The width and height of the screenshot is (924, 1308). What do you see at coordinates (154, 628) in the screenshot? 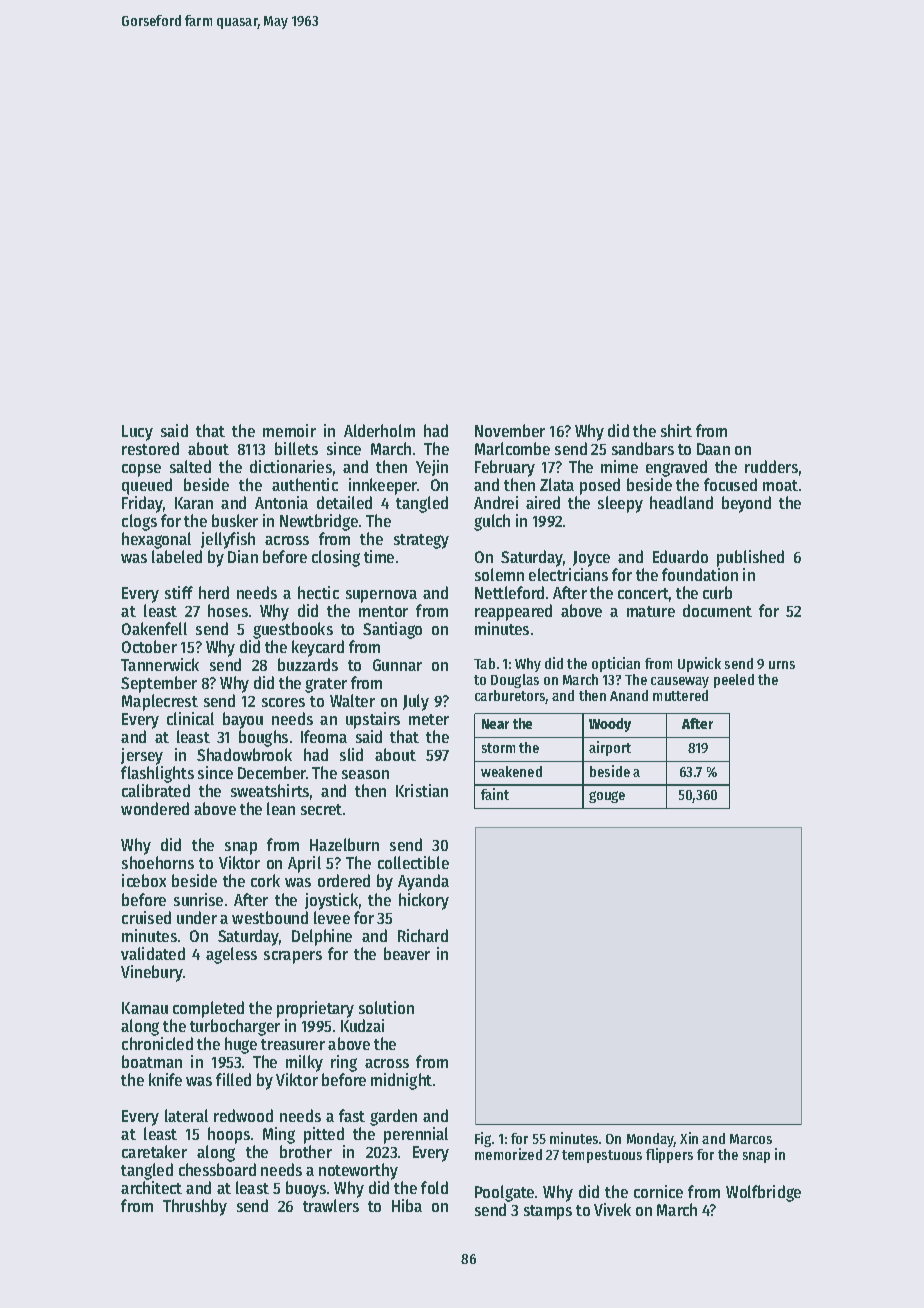
I see `Oakenfell` at bounding box center [154, 628].
